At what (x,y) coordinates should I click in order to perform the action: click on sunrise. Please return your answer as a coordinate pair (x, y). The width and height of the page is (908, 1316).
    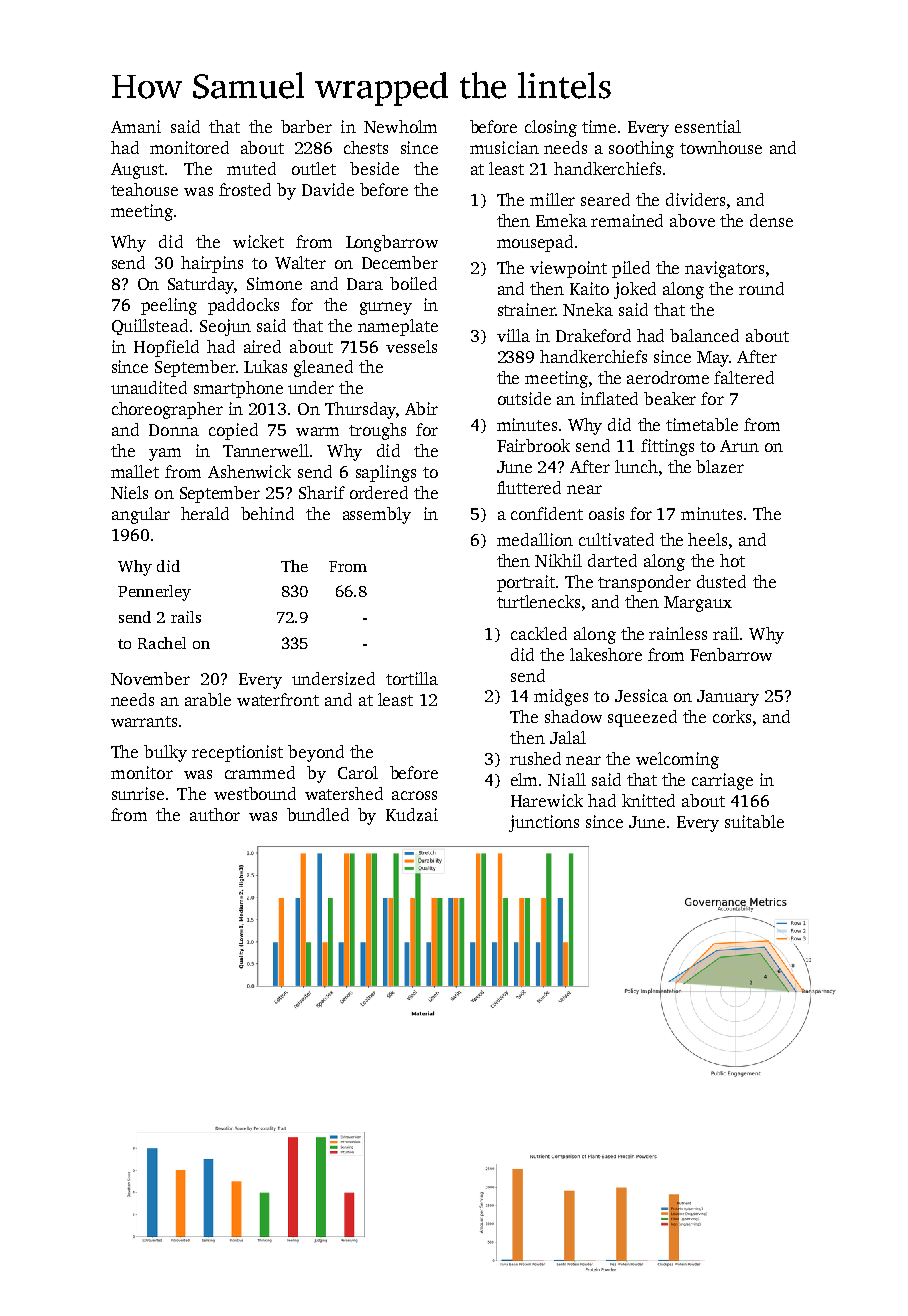
    Looking at the image, I should click on (138, 793).
